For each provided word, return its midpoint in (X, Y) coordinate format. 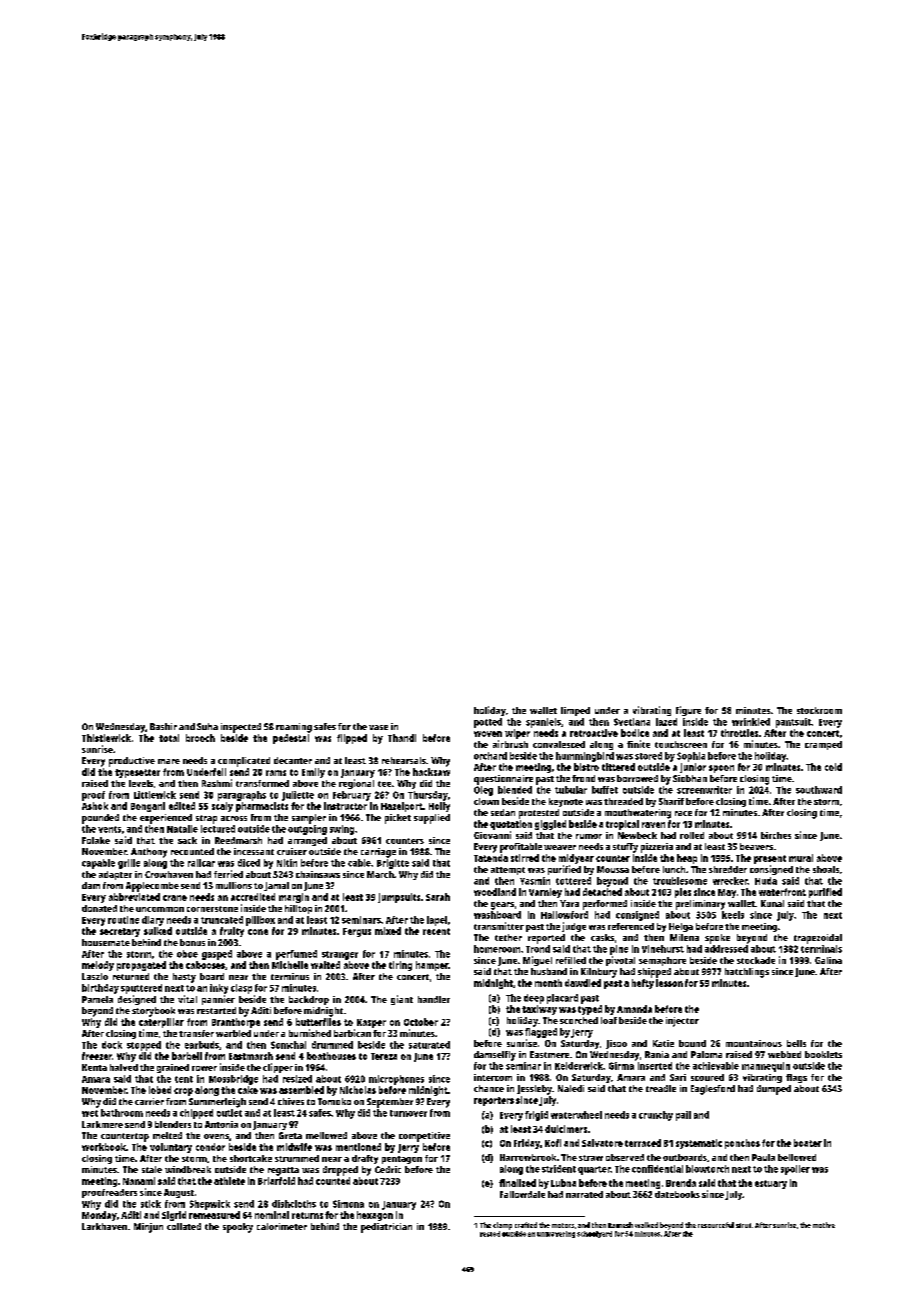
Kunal (772, 903)
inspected (241, 728)
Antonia (221, 1124)
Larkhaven (104, 1226)
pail (683, 1116)
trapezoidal (818, 939)
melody (98, 966)
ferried (228, 874)
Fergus (357, 932)
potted (488, 723)
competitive (424, 1137)
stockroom (819, 710)
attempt (508, 871)
